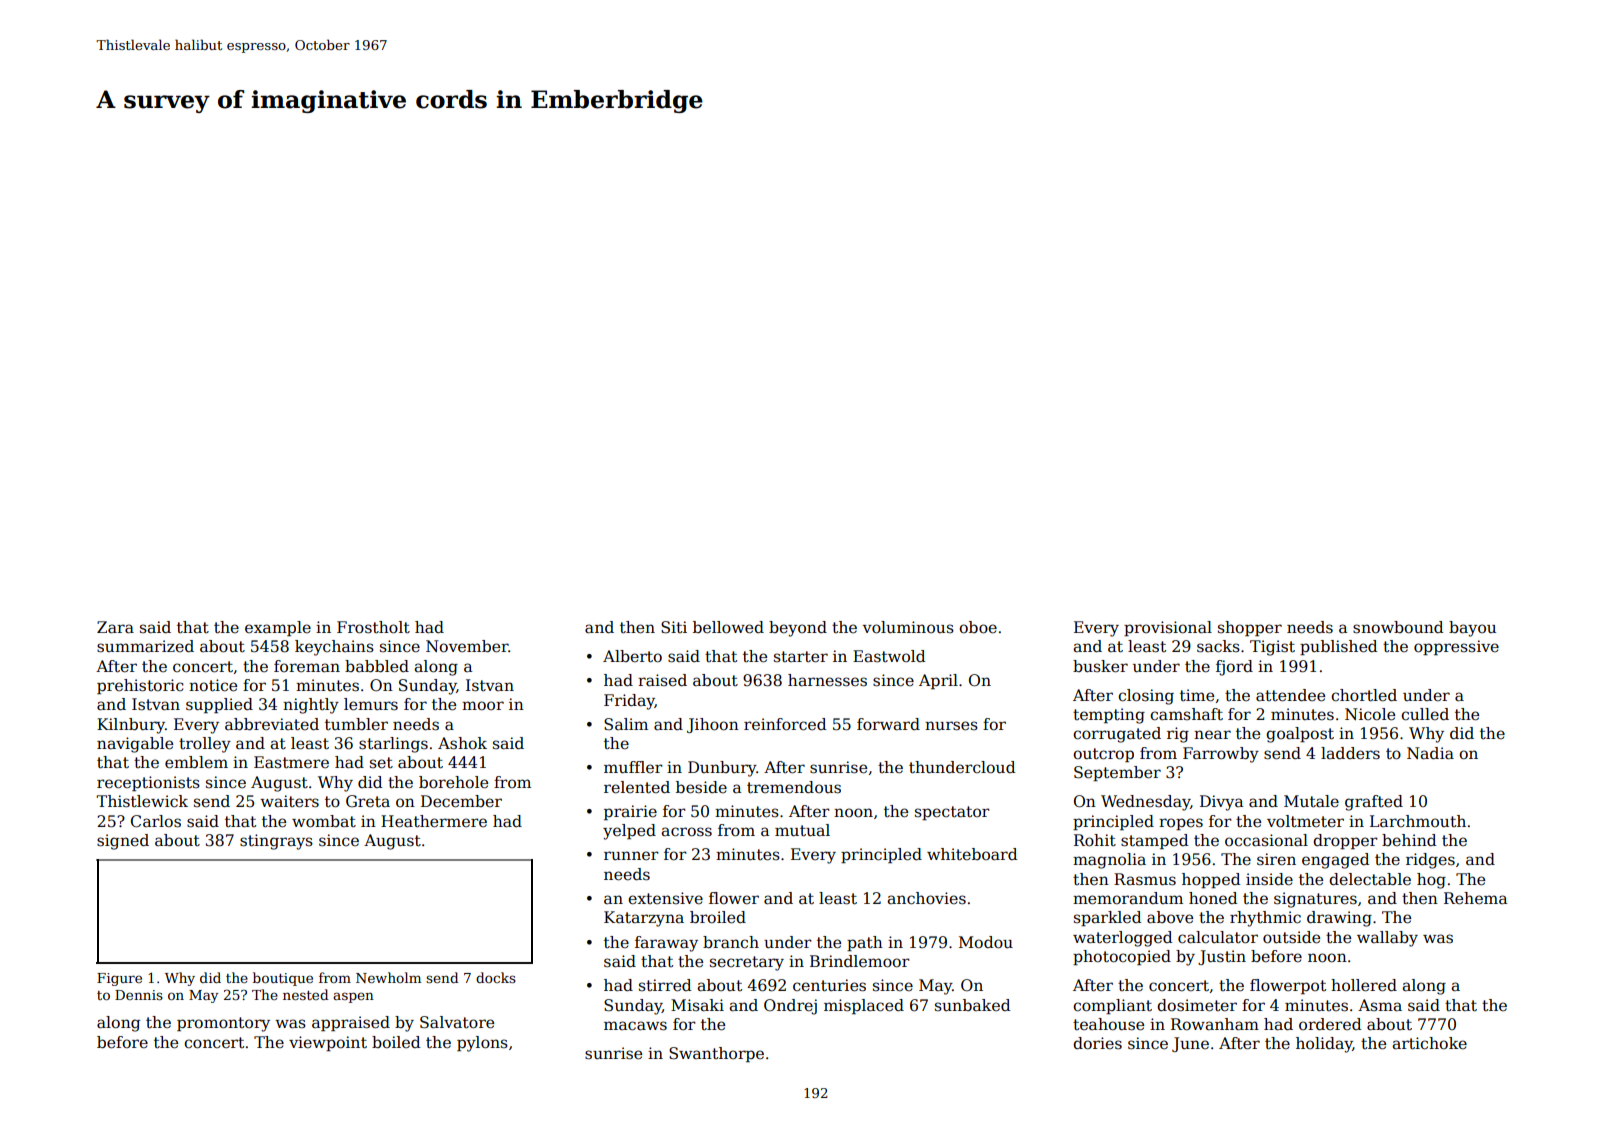 This image has height=1136, width=1606. I want to click on lemurs, so click(371, 704).
